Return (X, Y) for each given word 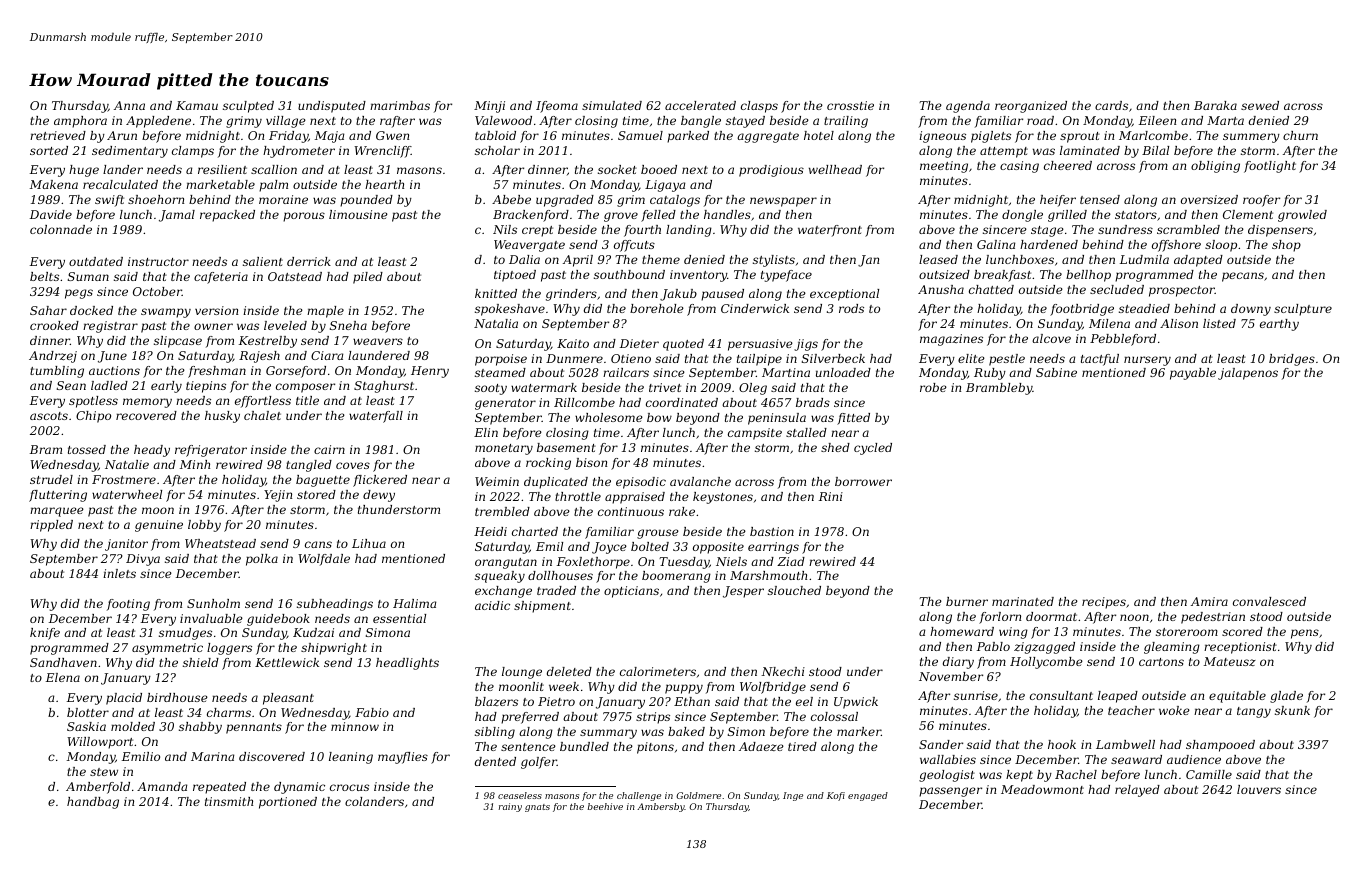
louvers (1259, 789)
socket (617, 169)
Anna (129, 105)
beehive (605, 806)
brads (813, 402)
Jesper (743, 592)
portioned (288, 803)
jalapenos (1248, 374)
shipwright (334, 649)
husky (222, 417)
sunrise (976, 695)
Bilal (1155, 150)
